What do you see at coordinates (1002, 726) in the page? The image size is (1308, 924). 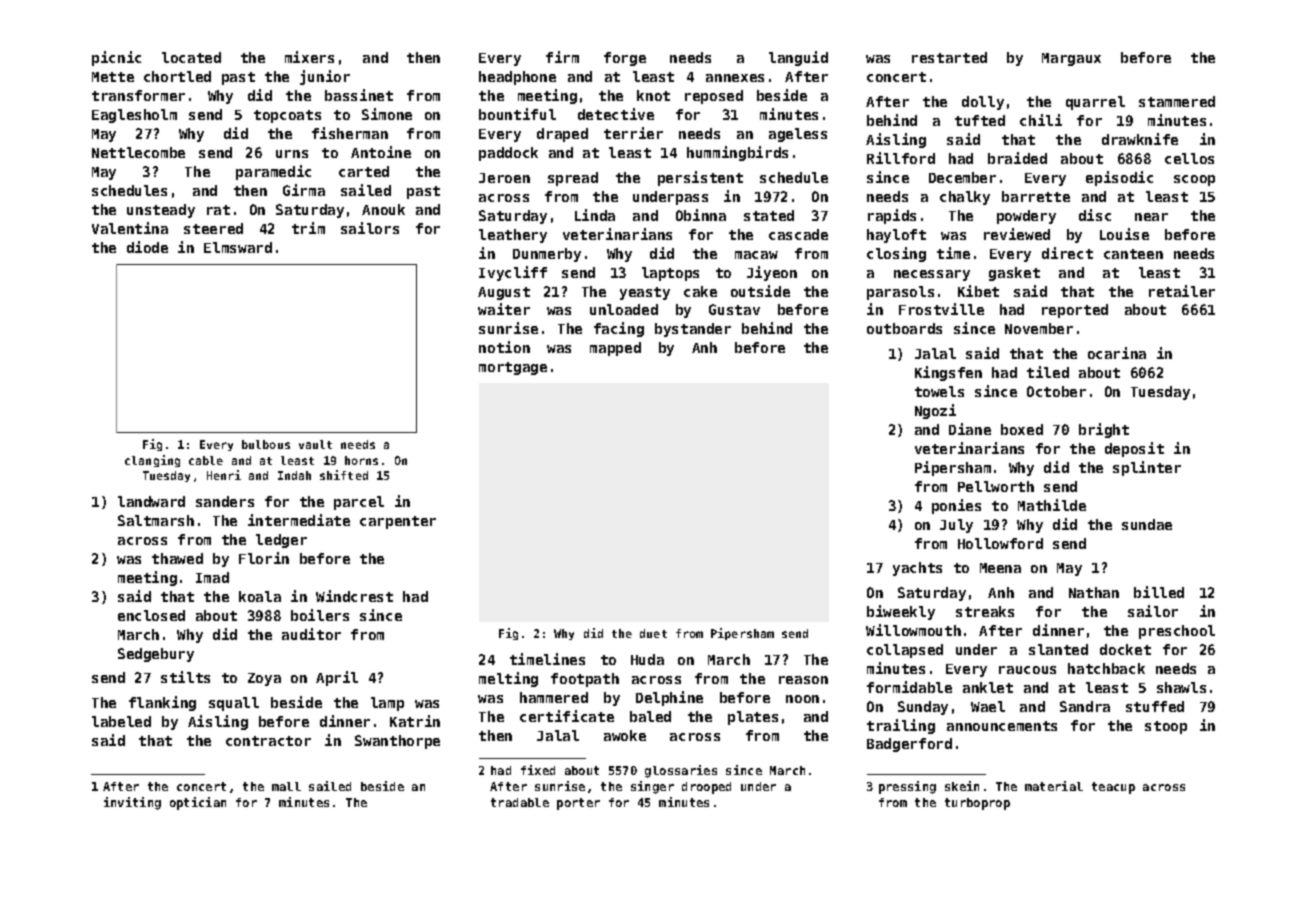 I see `announcements` at bounding box center [1002, 726].
